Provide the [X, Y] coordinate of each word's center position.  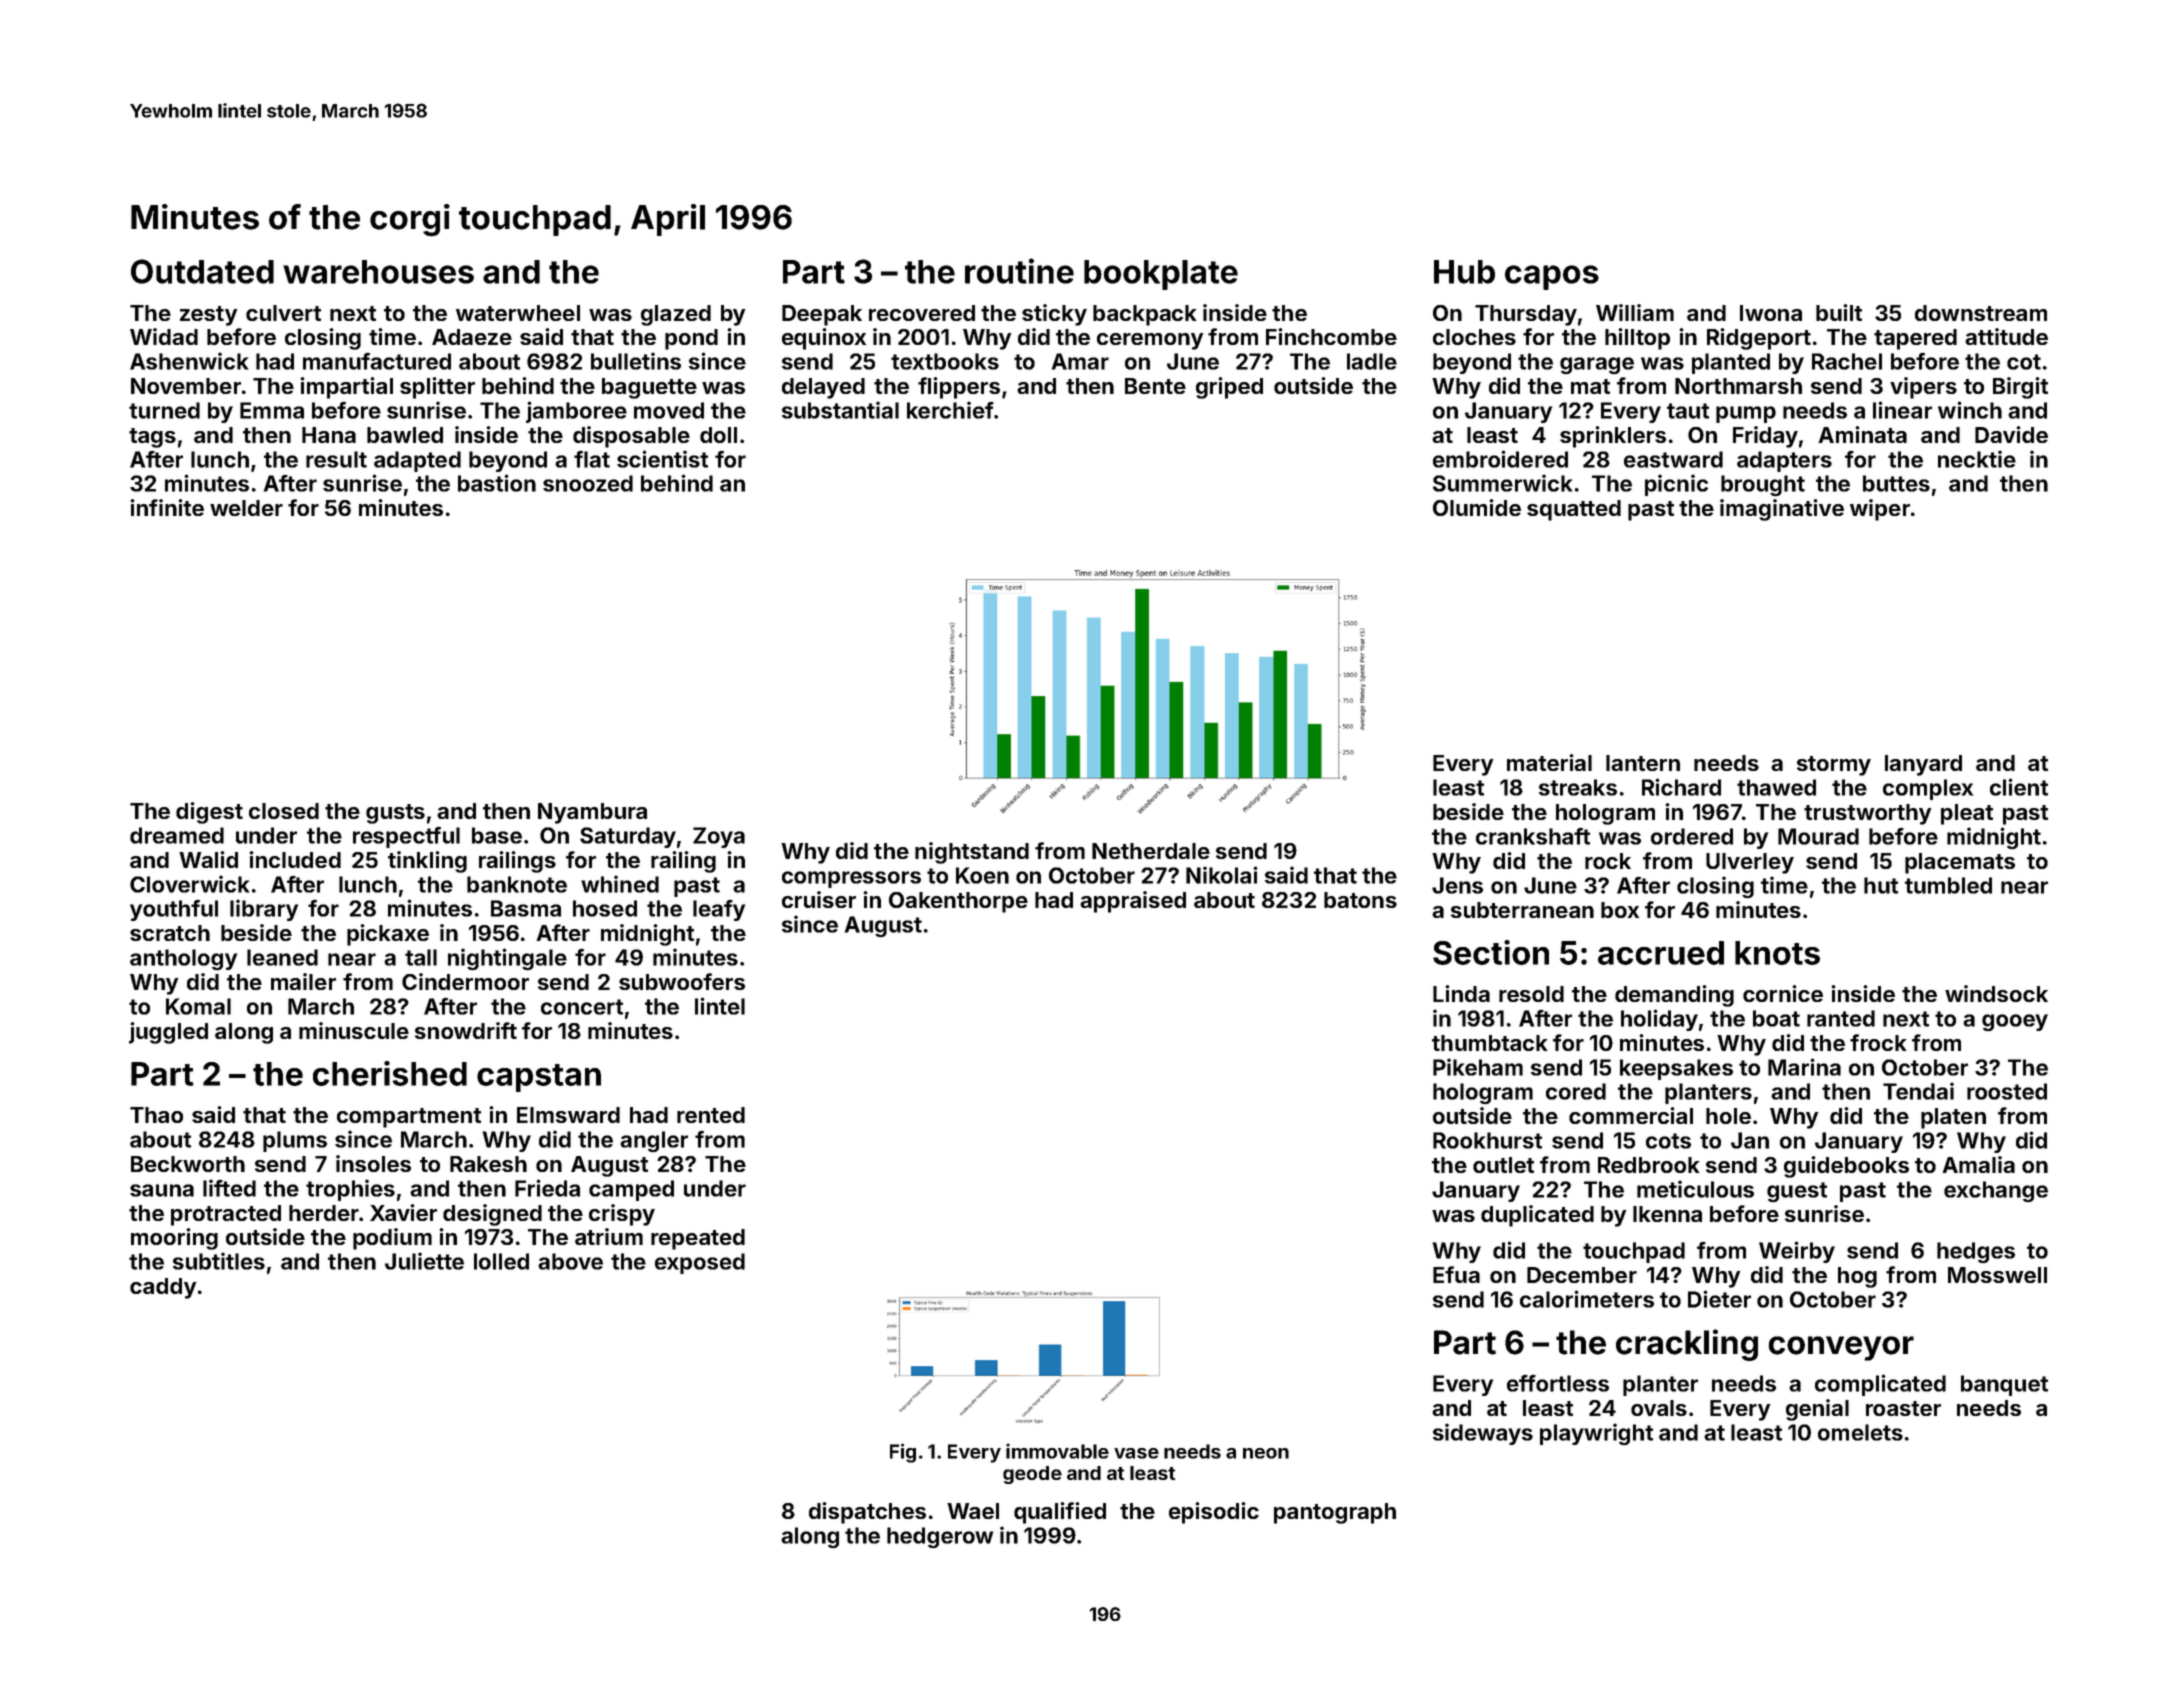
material [1549, 762]
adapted [417, 461]
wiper [1880, 510]
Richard [1681, 787]
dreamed [177, 835]
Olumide [1477, 507]
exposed [700, 1263]
